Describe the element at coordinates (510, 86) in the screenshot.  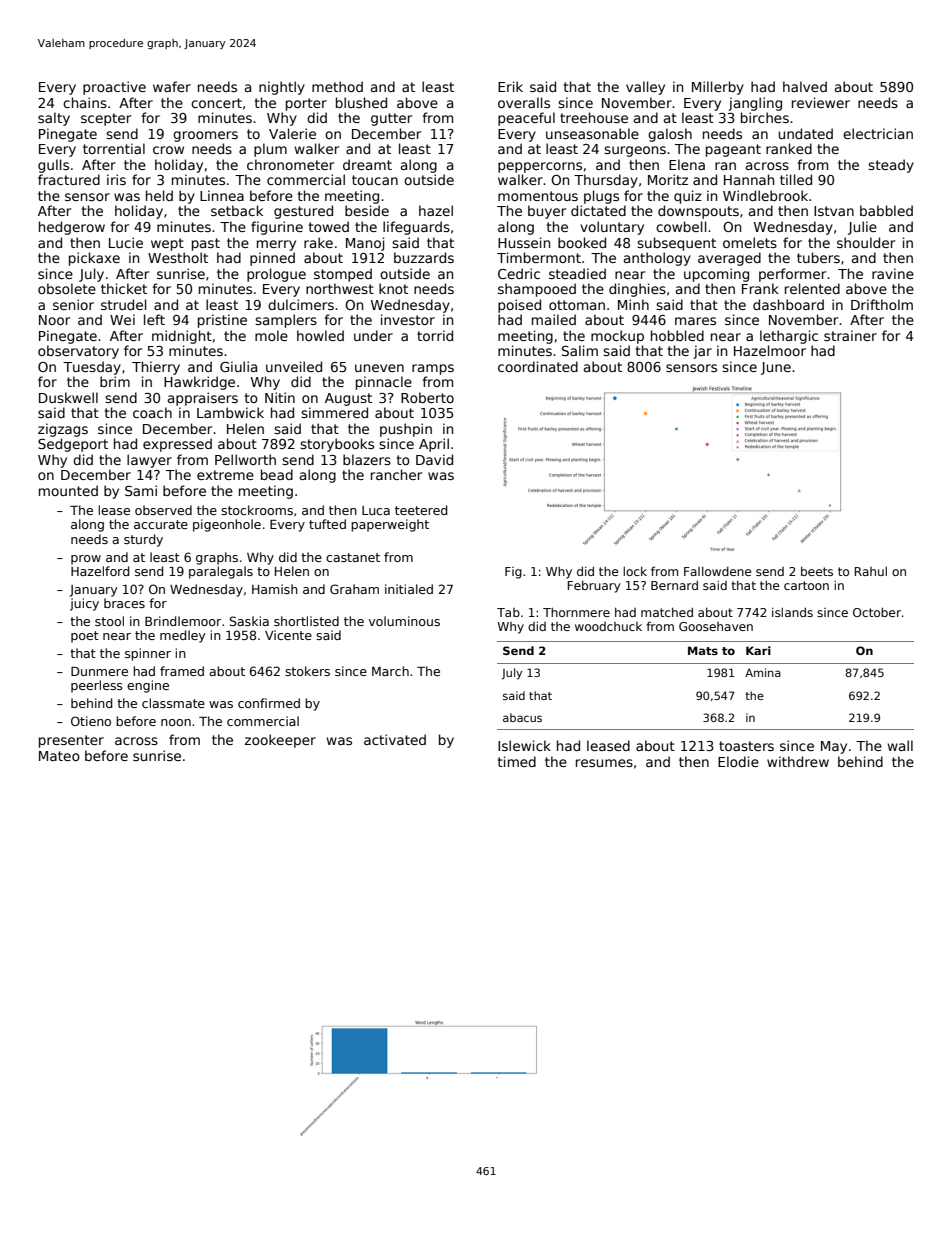
I see `Erik` at that location.
